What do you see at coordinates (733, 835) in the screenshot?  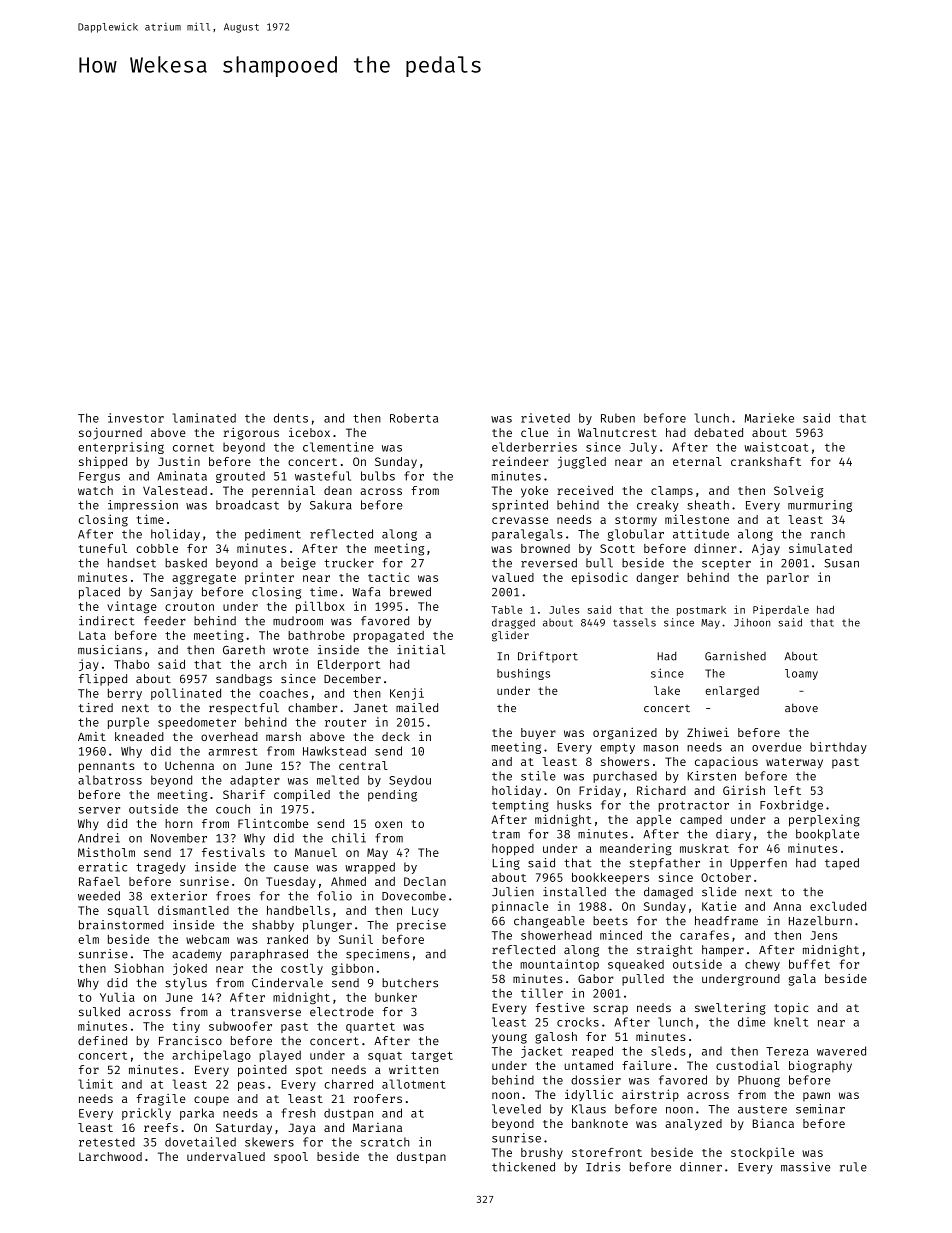 I see `diary` at bounding box center [733, 835].
